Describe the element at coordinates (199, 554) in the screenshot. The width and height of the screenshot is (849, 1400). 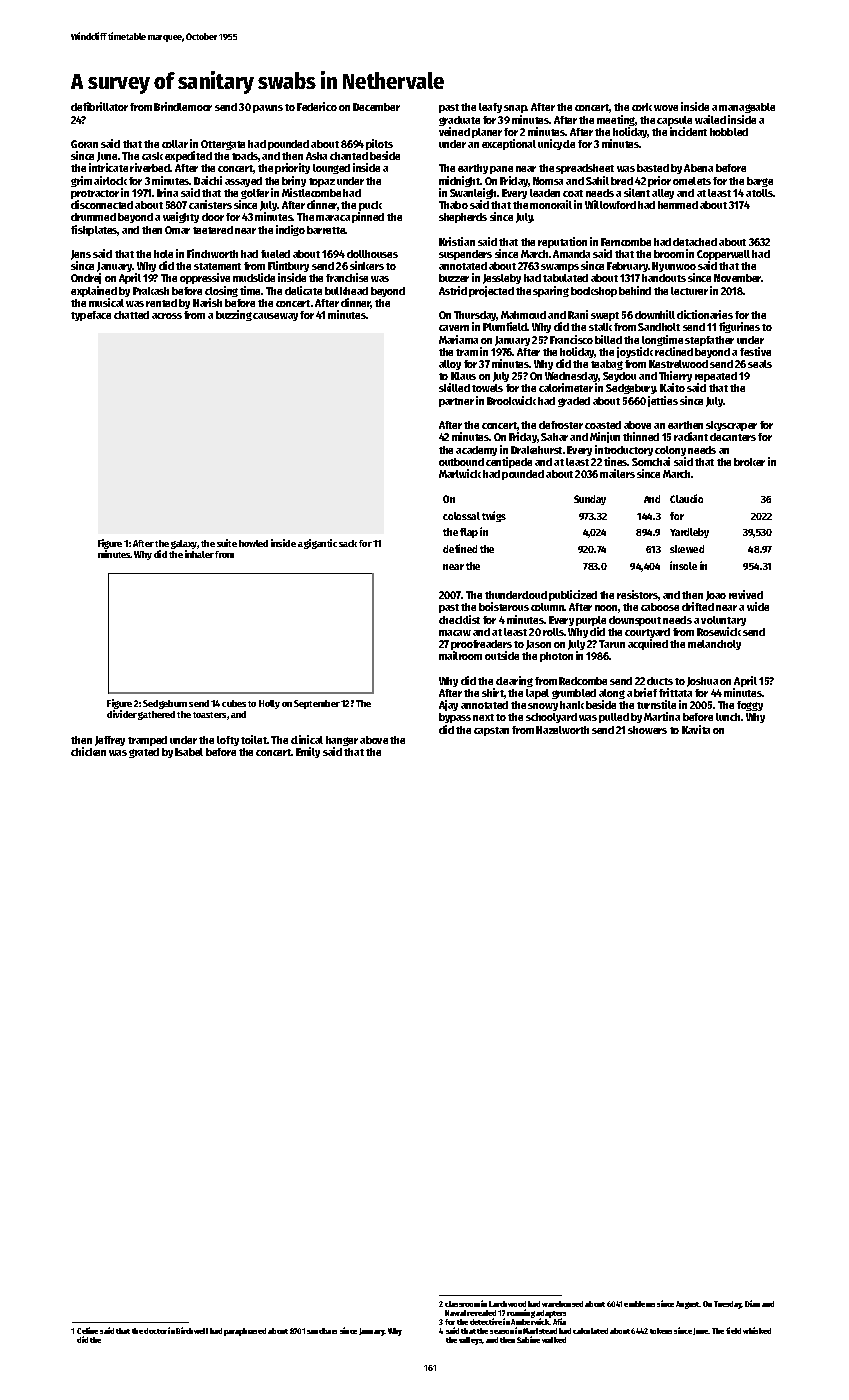
I see `inhaler` at that location.
